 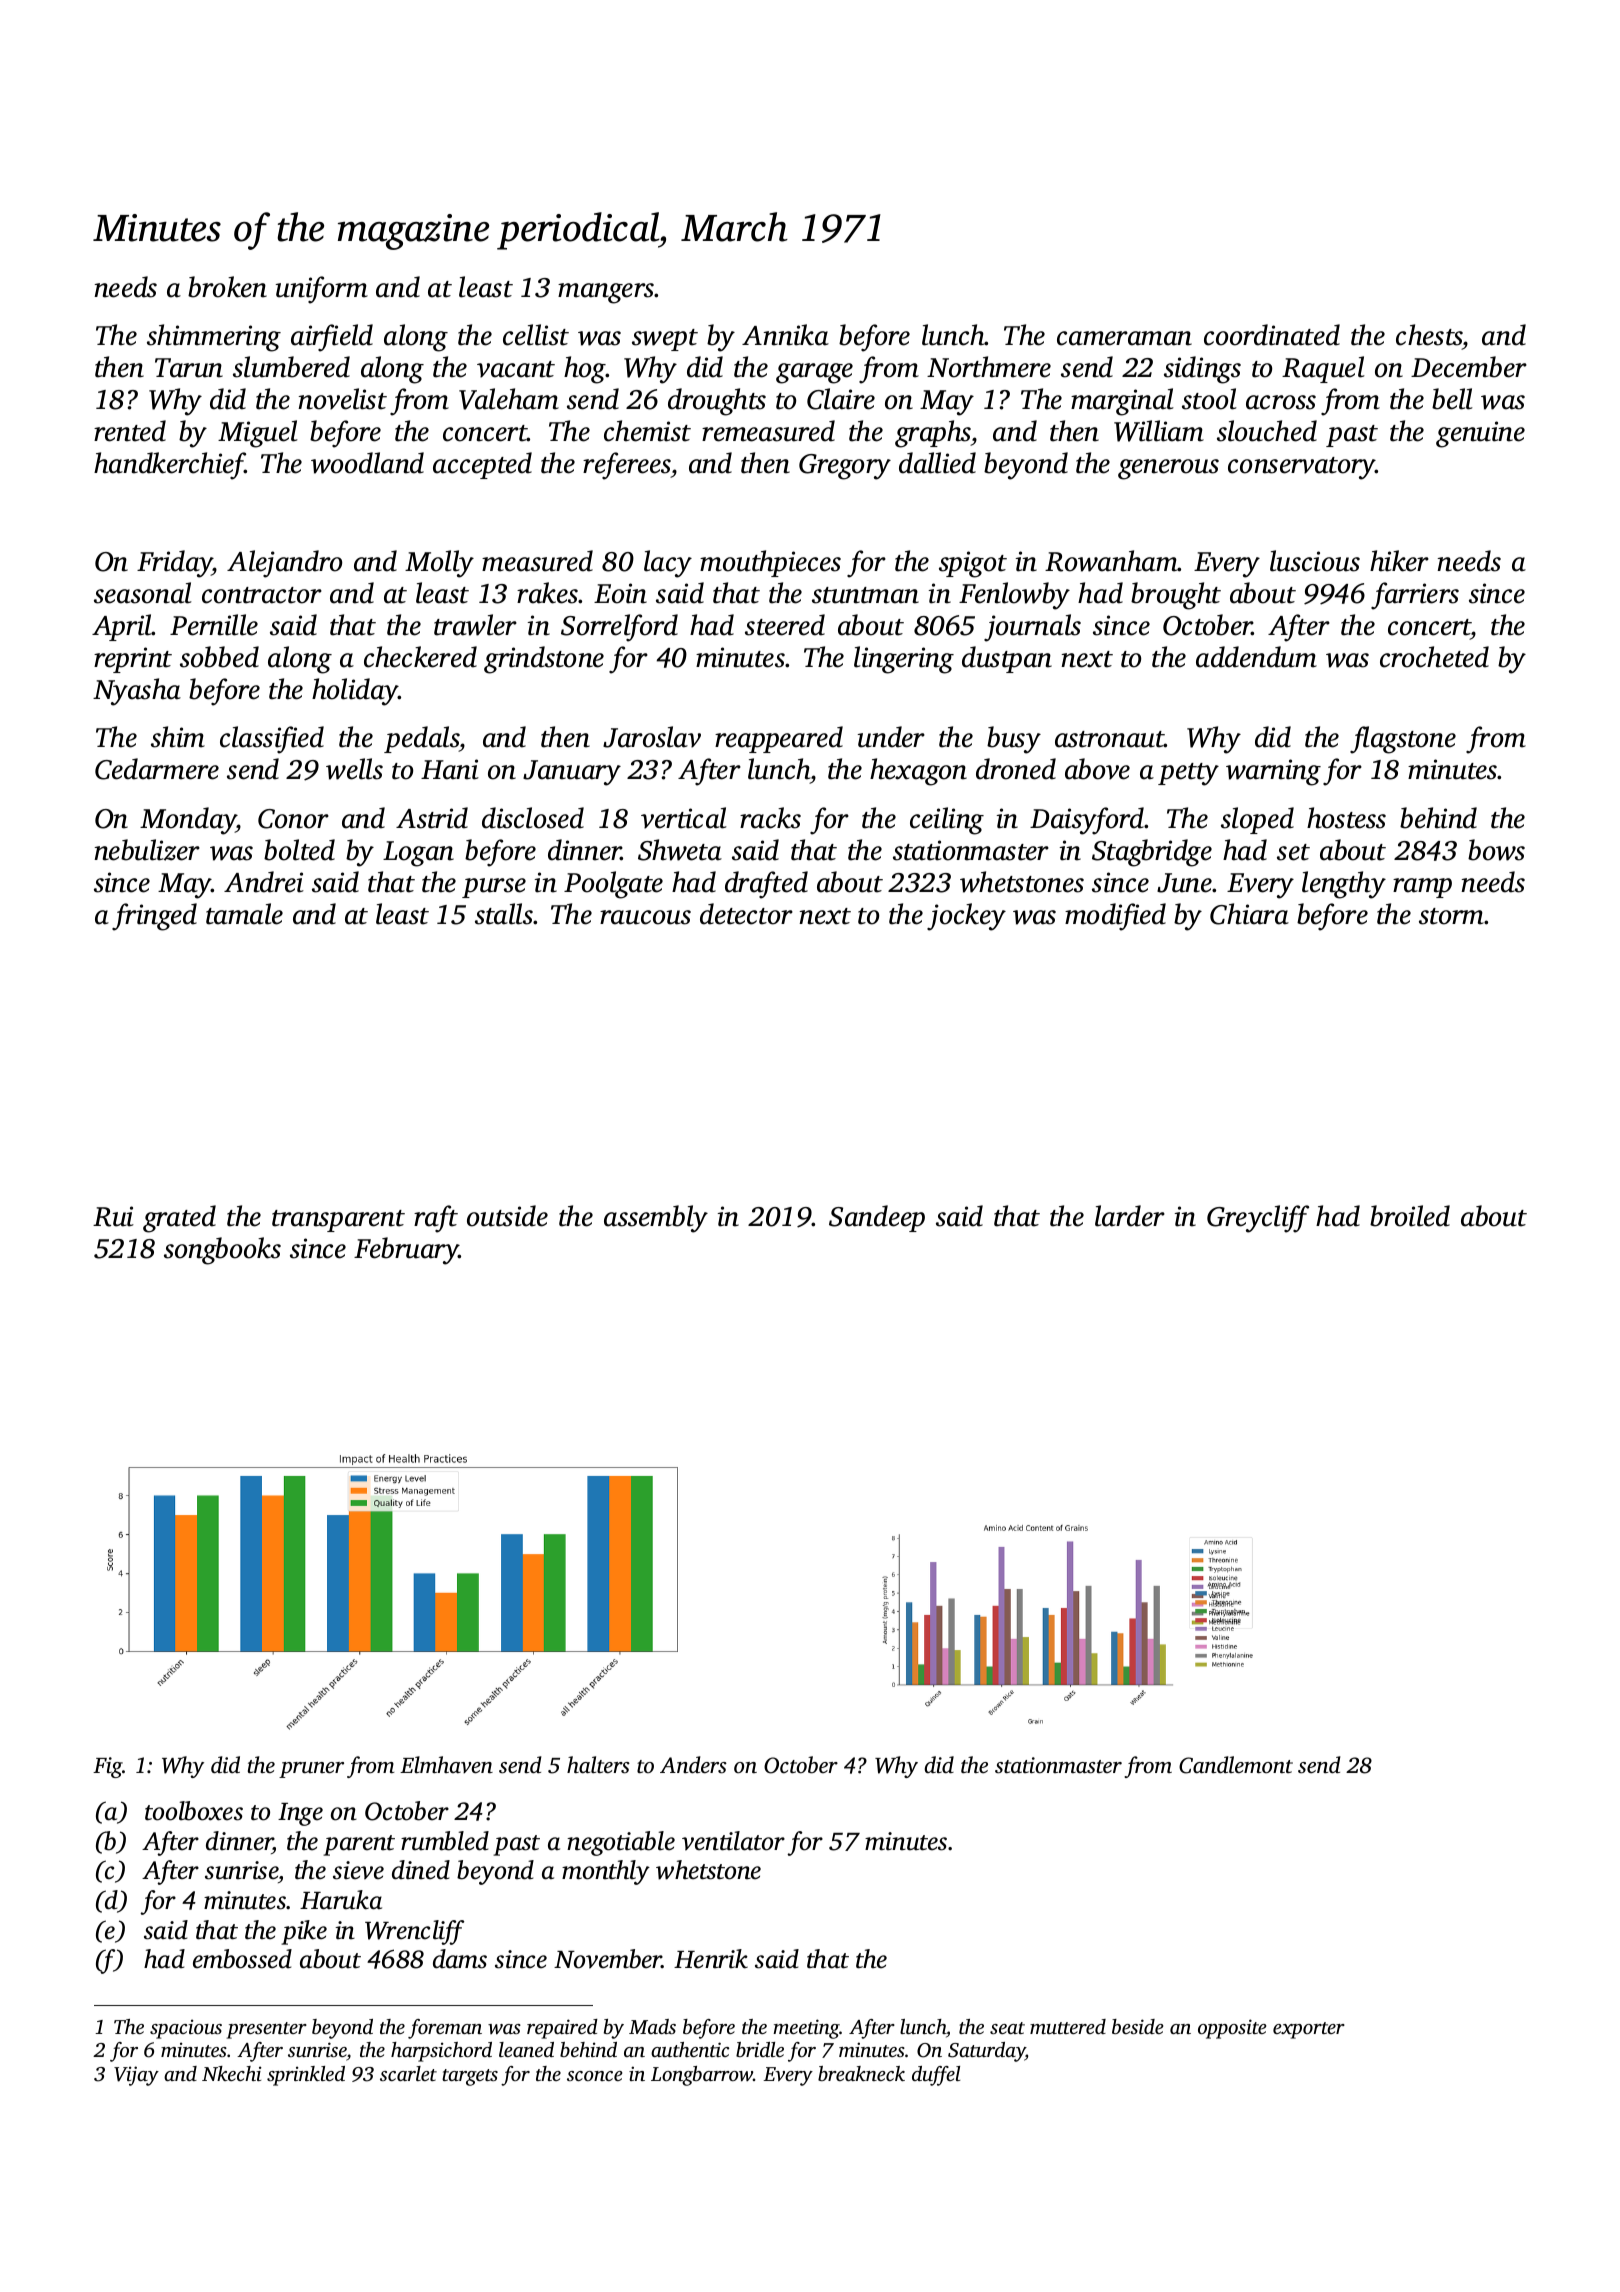 I want to click on dustpan, so click(x=1007, y=659).
